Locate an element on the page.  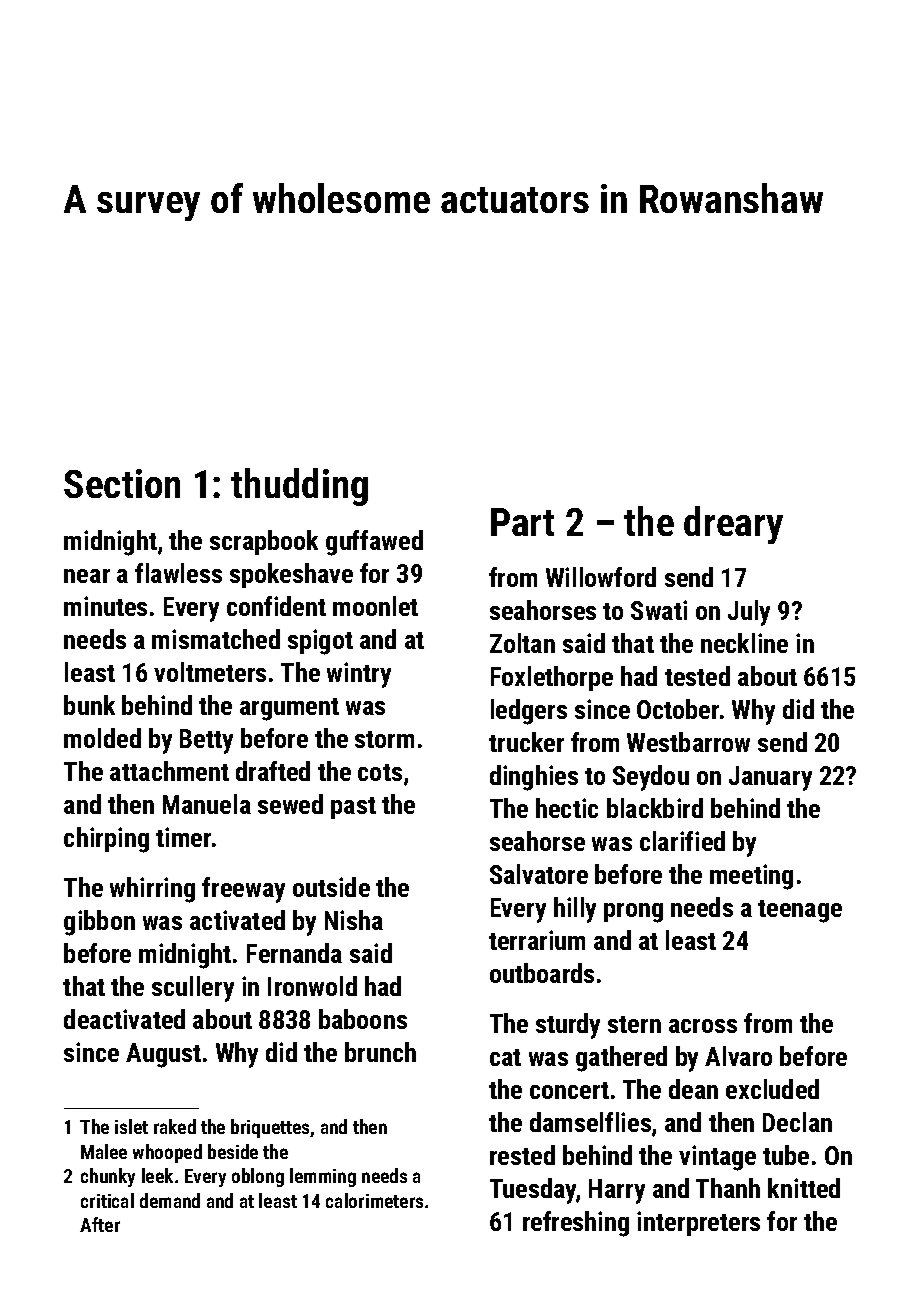
concert is located at coordinates (569, 1090).
